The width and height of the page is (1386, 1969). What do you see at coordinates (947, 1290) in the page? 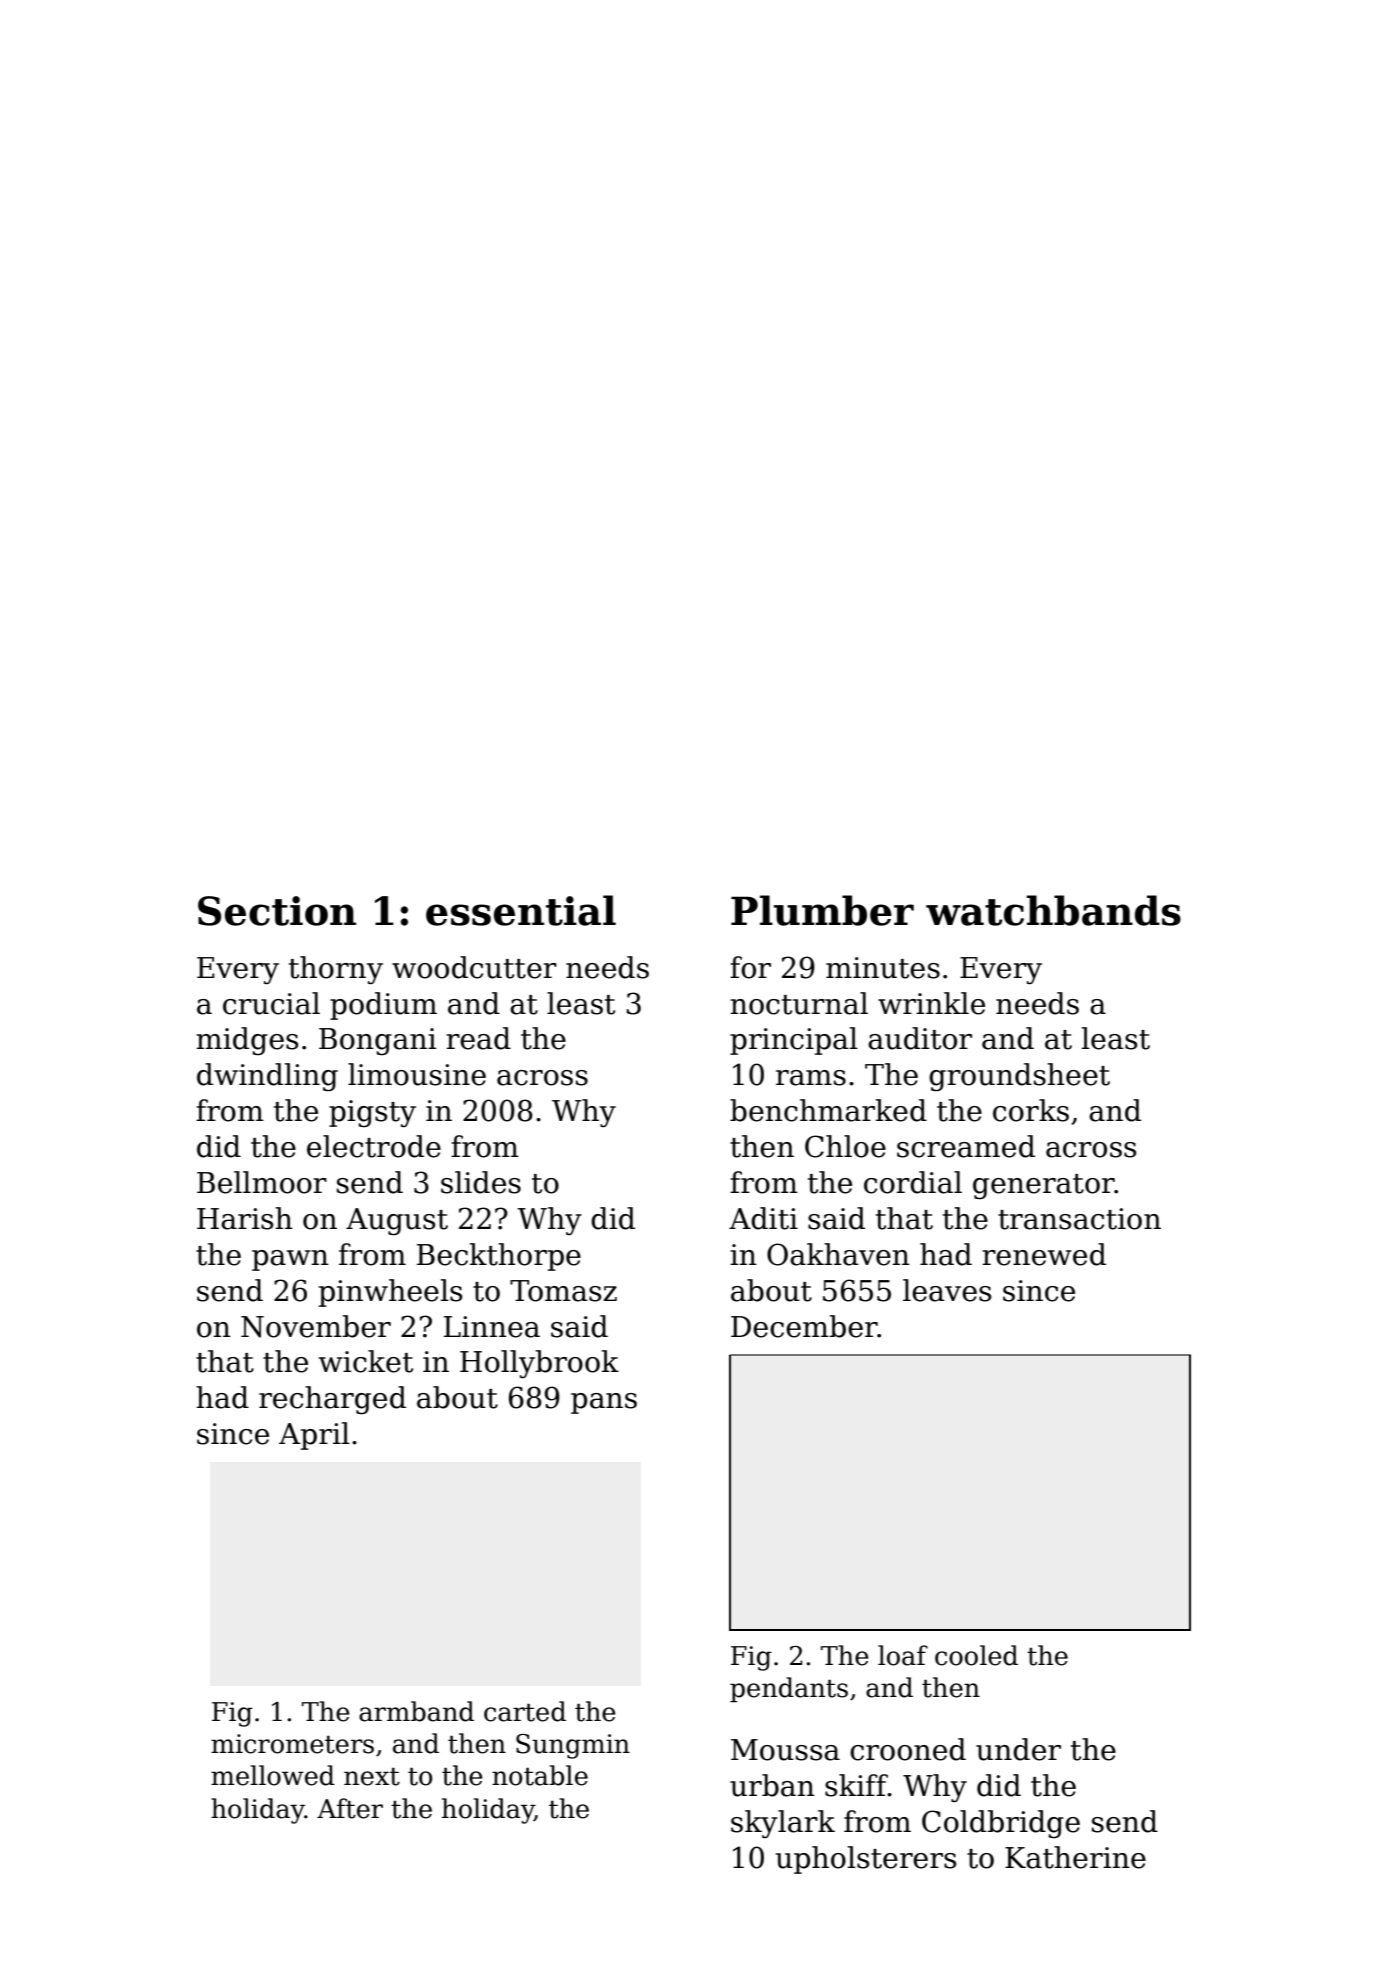
I see `leaves` at bounding box center [947, 1290].
